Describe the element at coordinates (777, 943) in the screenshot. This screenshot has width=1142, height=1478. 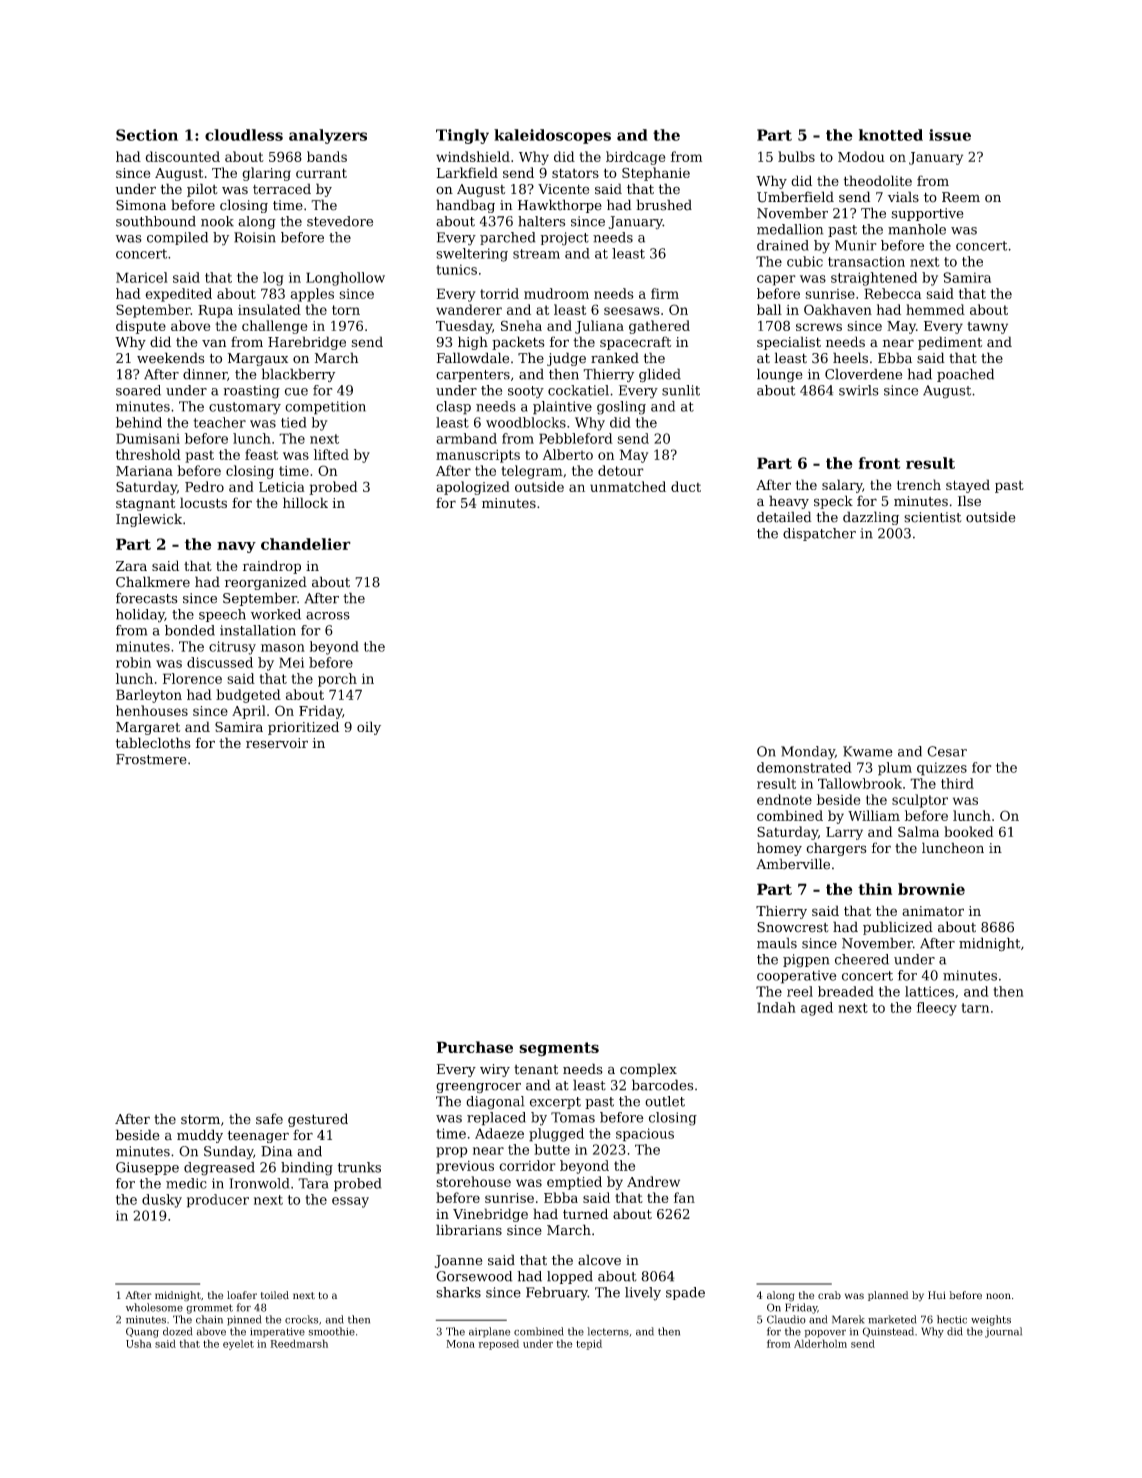
I see `mauls` at that location.
